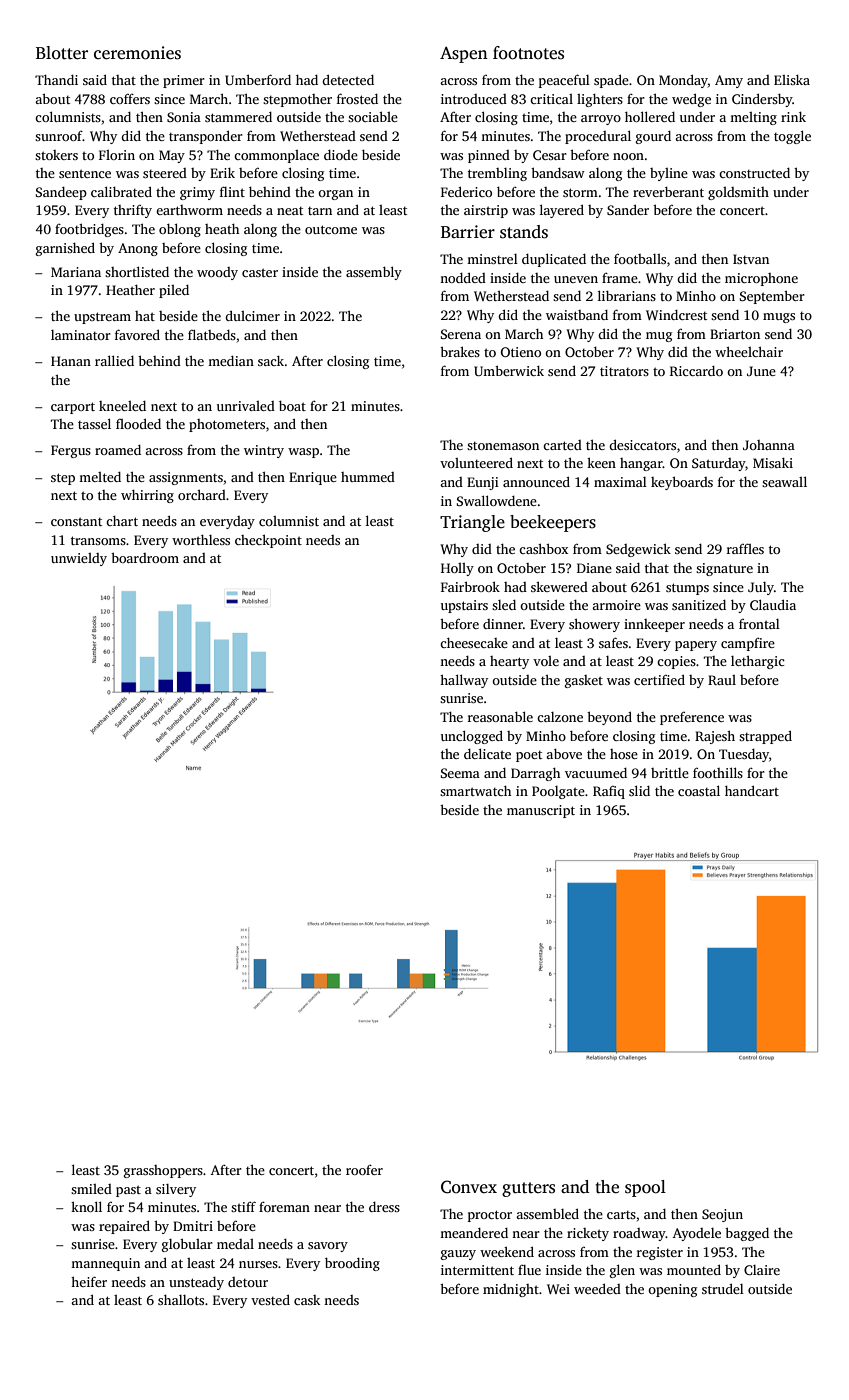 The width and height of the screenshot is (849, 1400). What do you see at coordinates (752, 790) in the screenshot?
I see `handcart` at bounding box center [752, 790].
